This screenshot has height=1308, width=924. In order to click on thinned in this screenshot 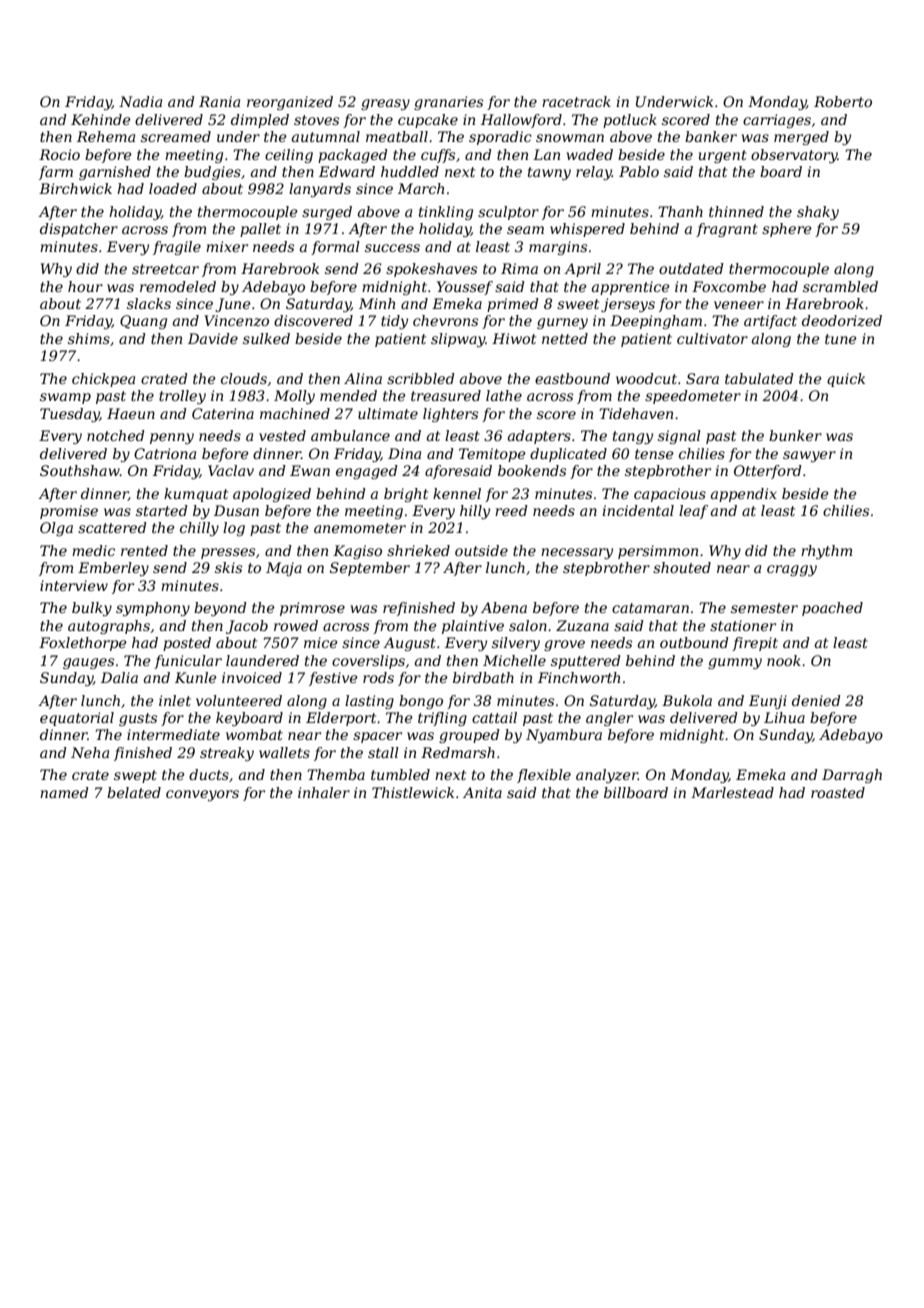, I will do `click(736, 211)`.
